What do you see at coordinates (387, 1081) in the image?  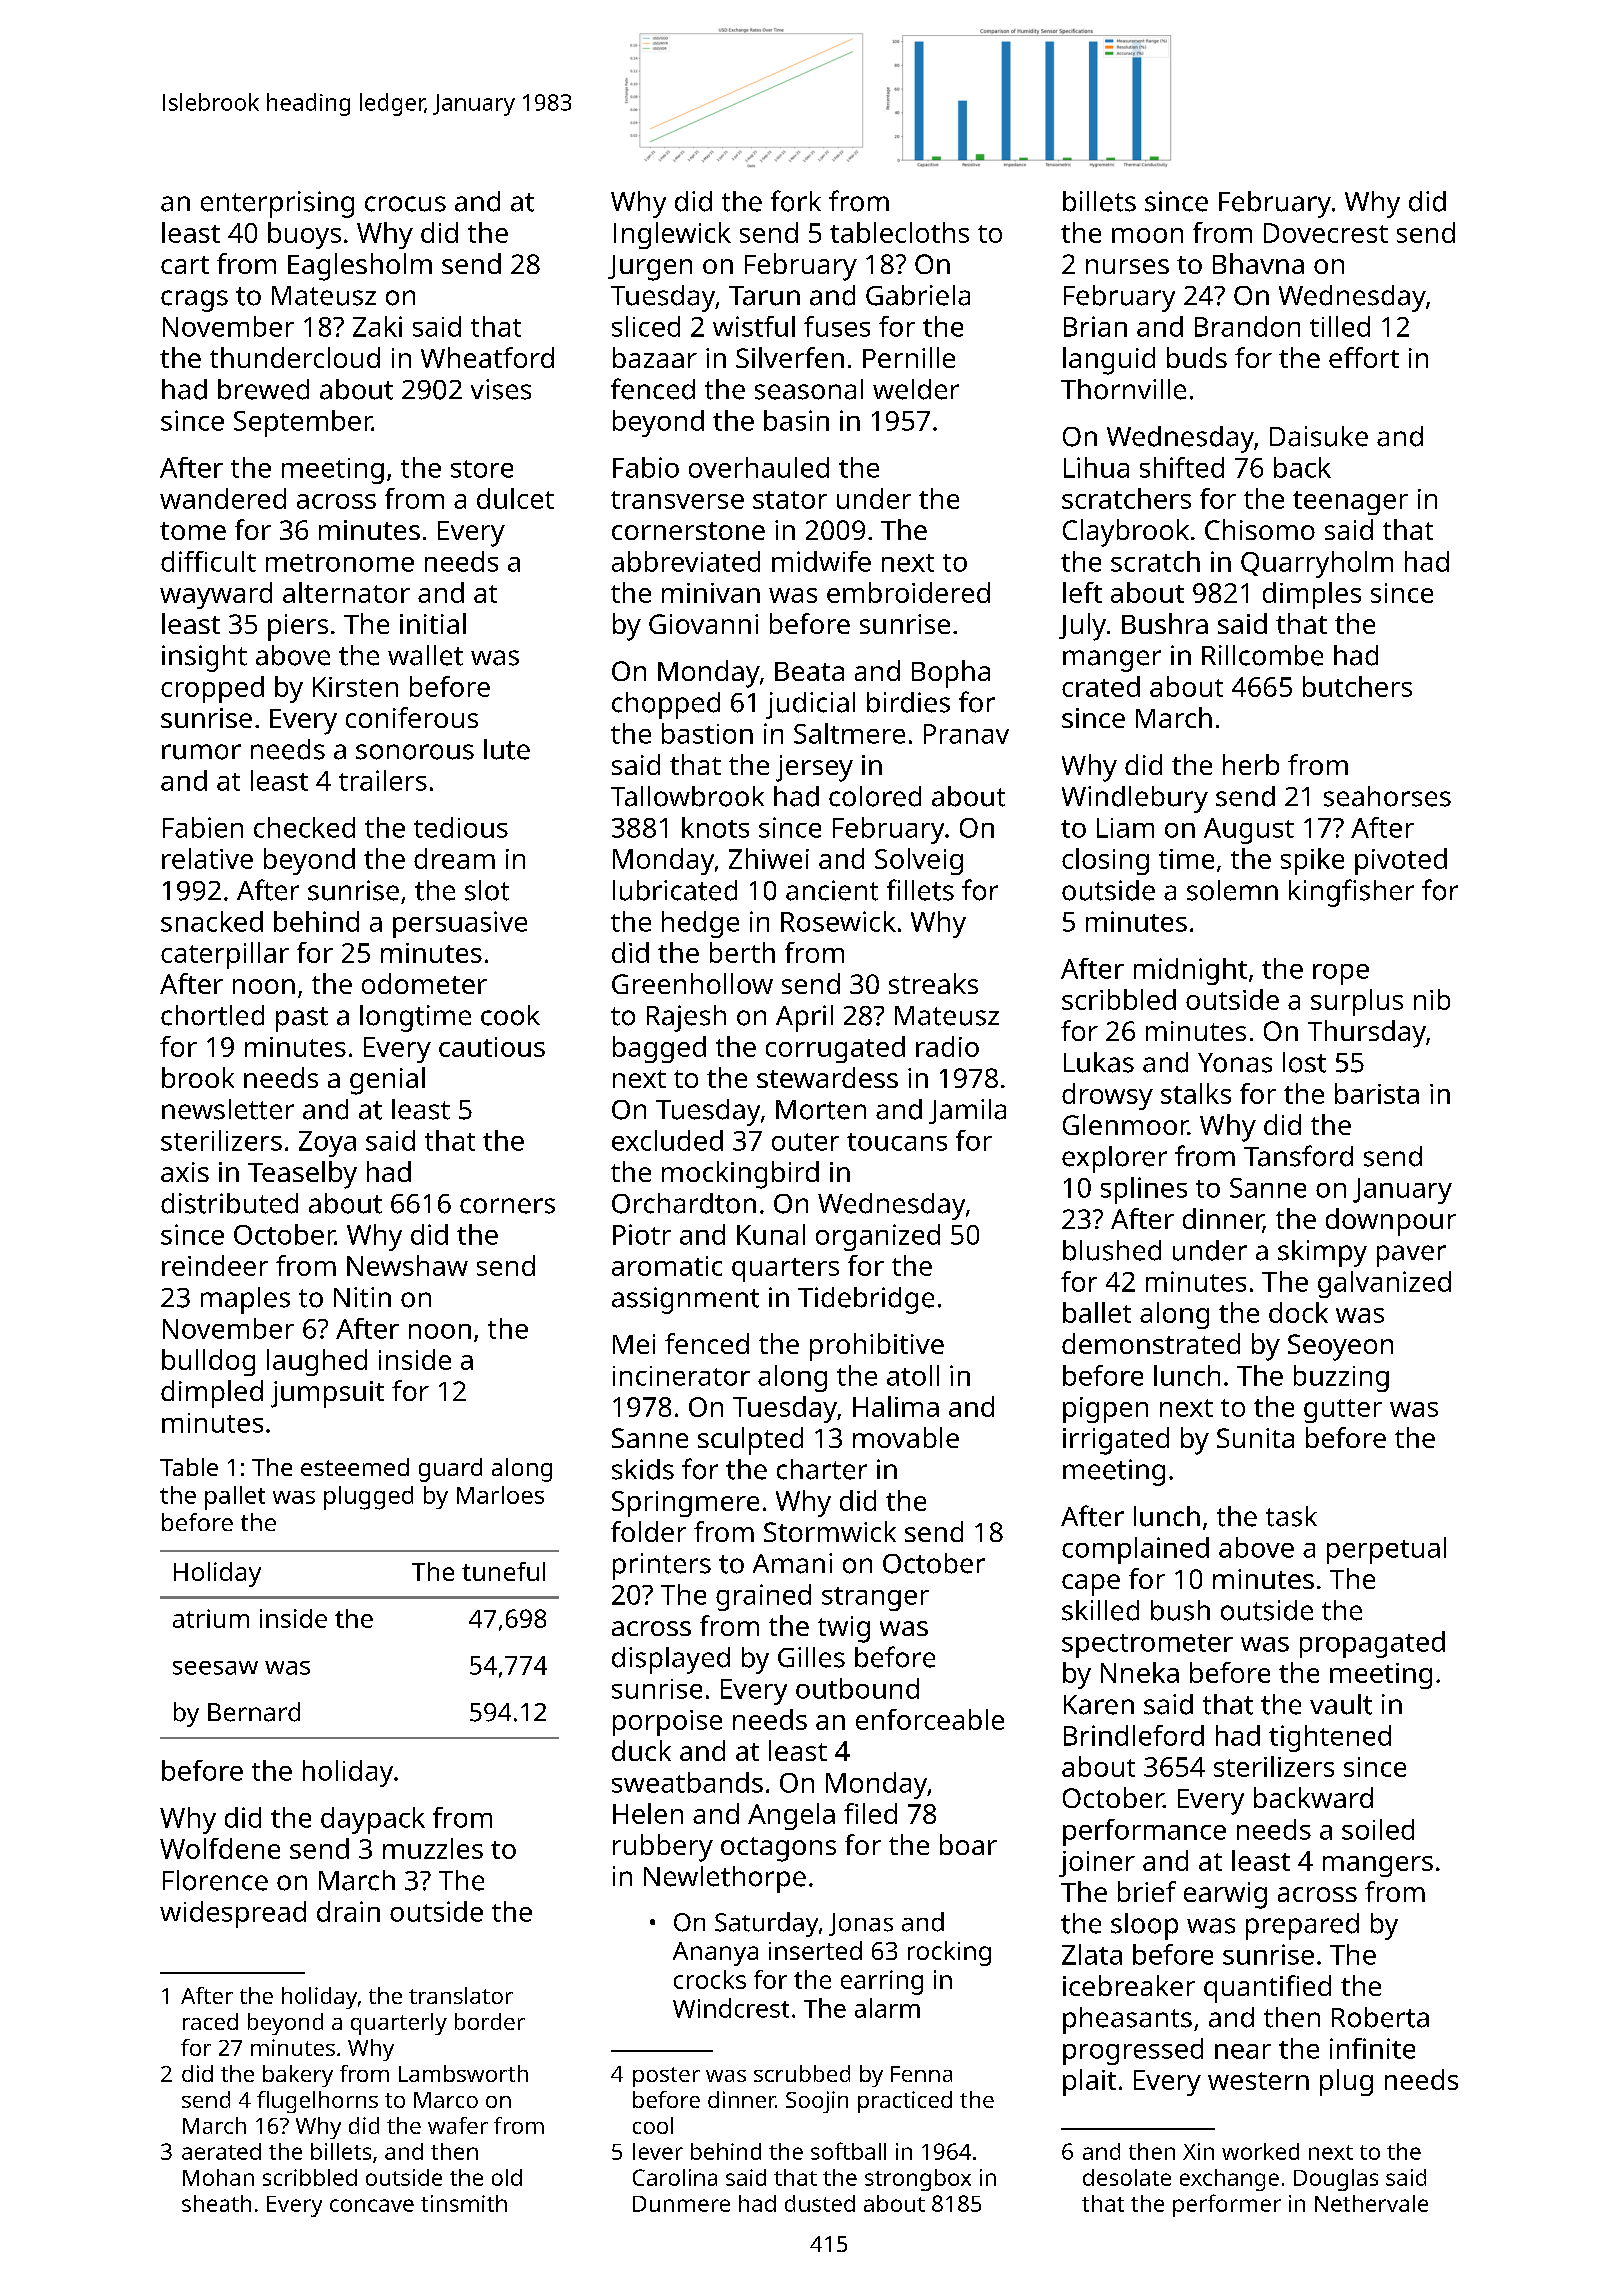 I see `genial` at bounding box center [387, 1081].
